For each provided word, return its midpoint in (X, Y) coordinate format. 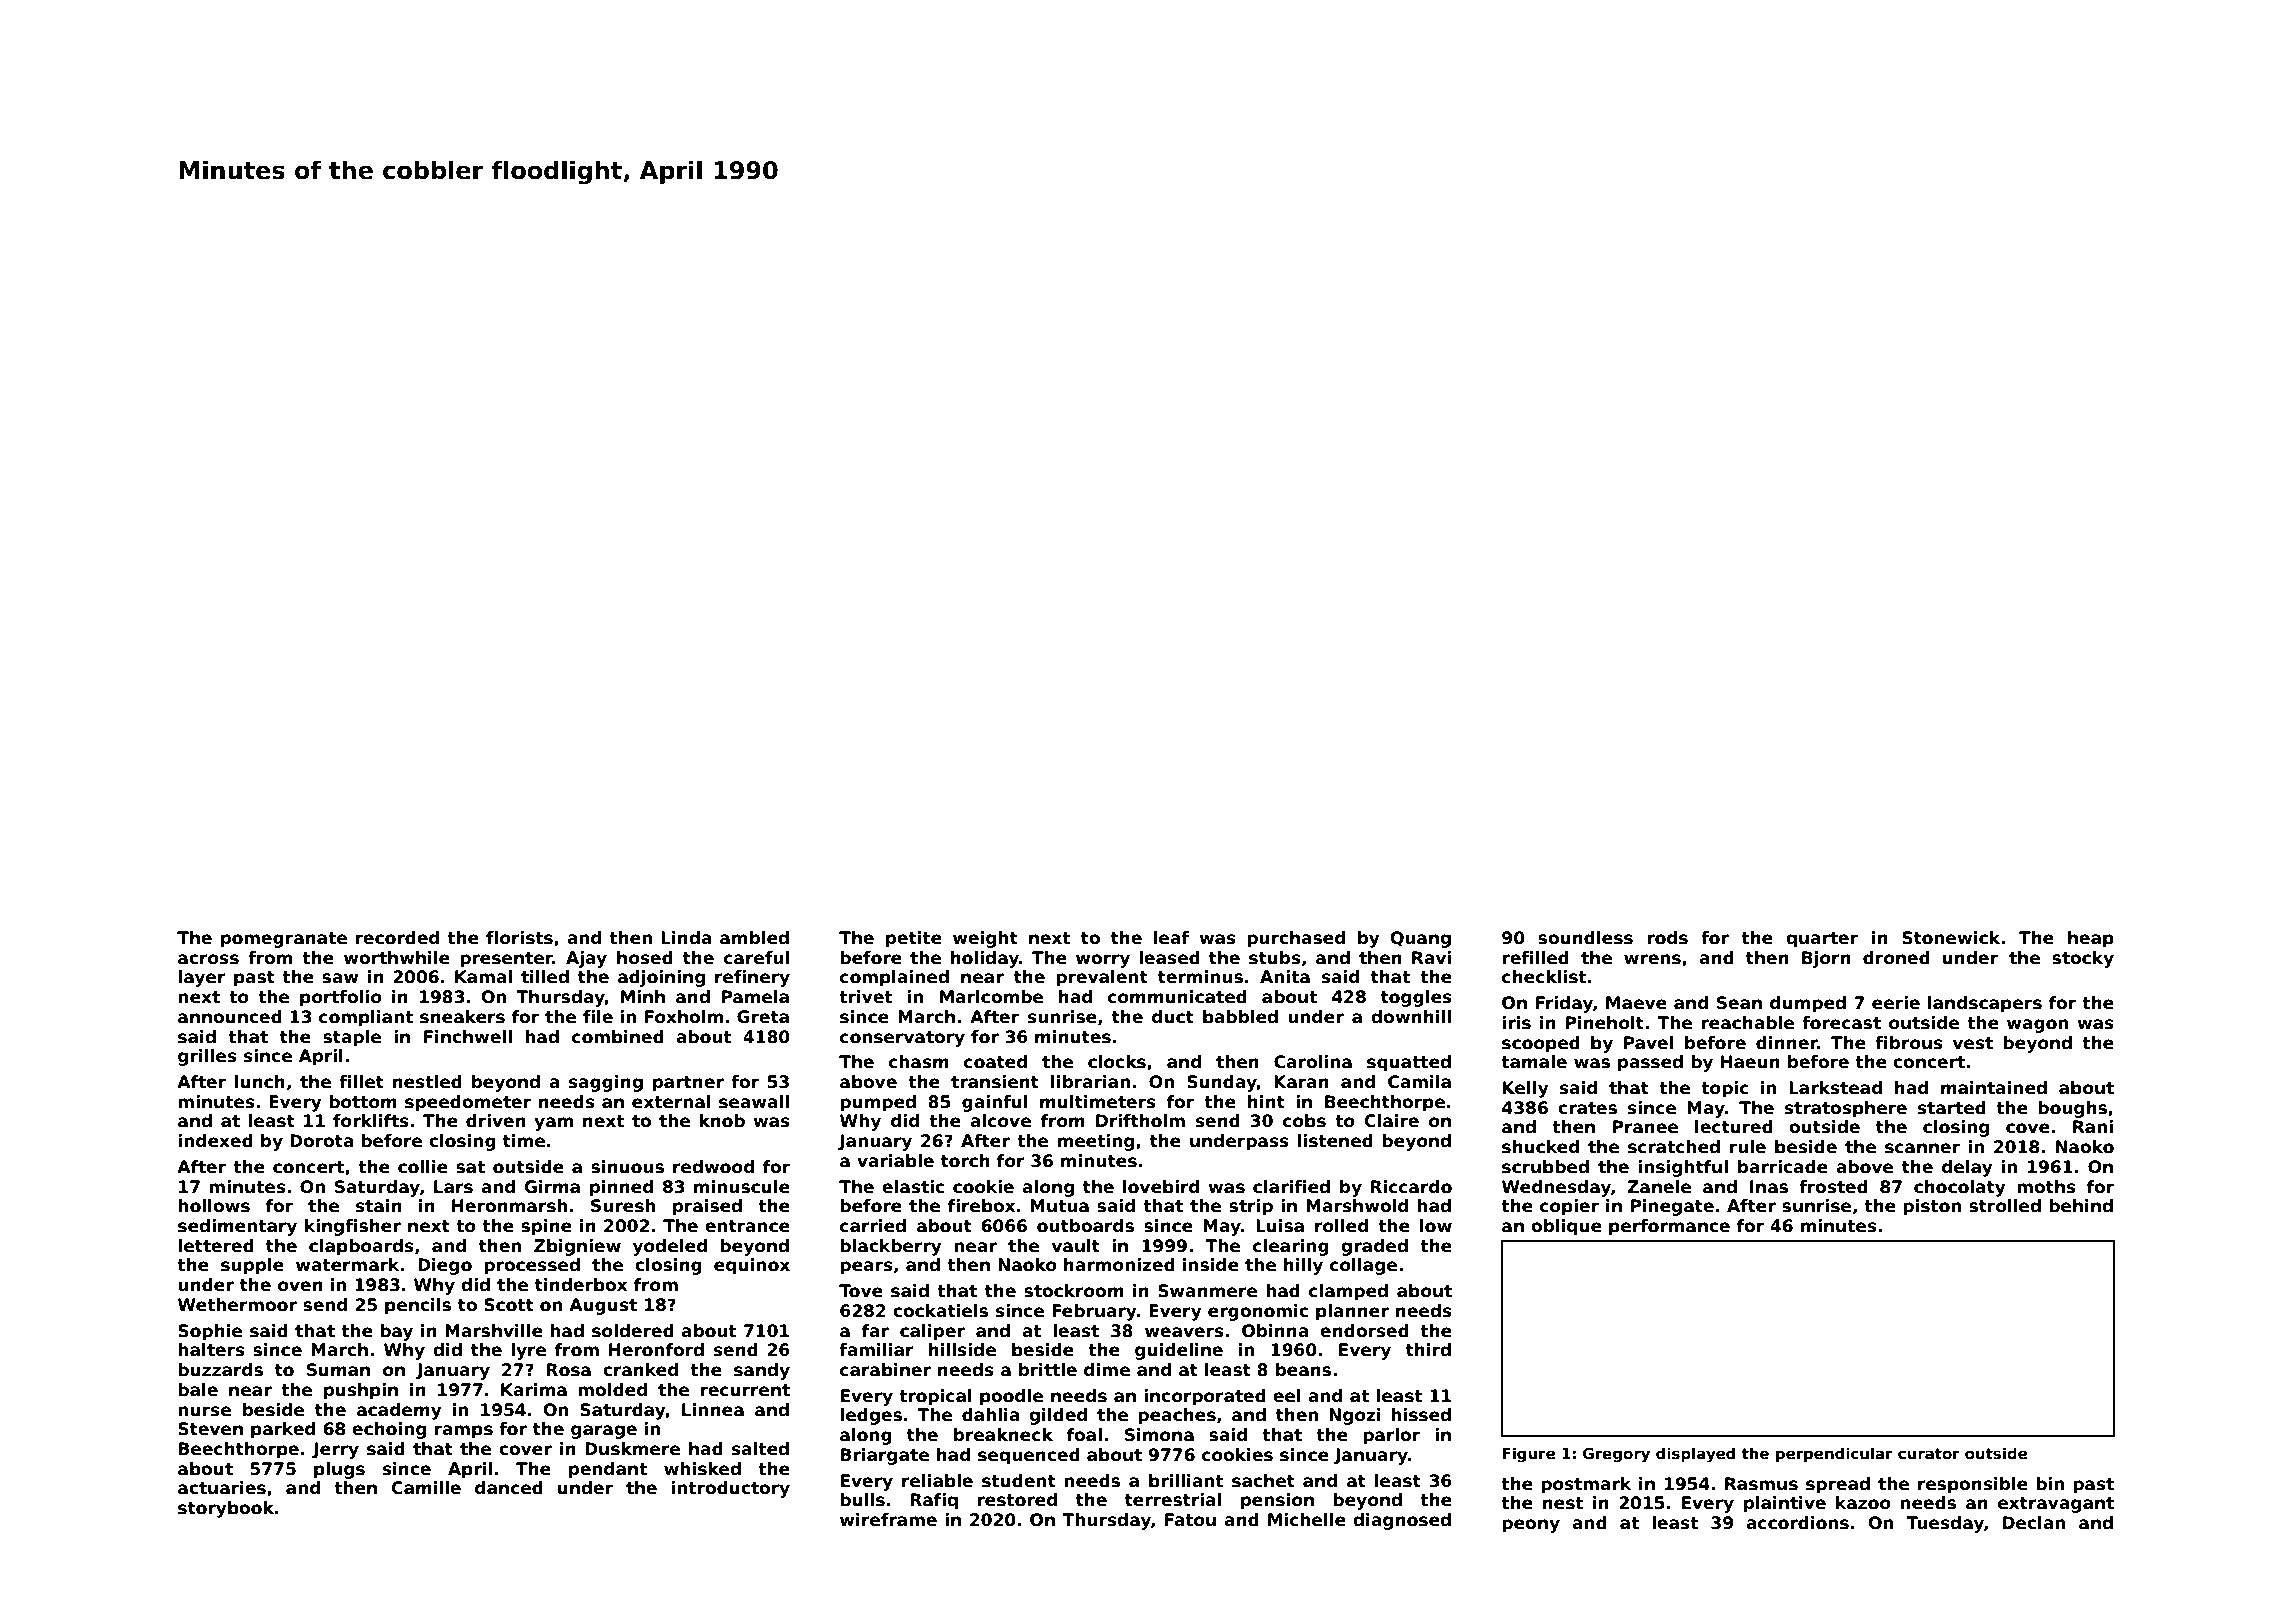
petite (914, 939)
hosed (645, 958)
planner (1352, 1312)
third (1428, 1350)
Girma (552, 1187)
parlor (1391, 1436)
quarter (1822, 940)
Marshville (494, 1331)
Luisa (1280, 1226)
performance (1669, 1227)
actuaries (222, 1488)
